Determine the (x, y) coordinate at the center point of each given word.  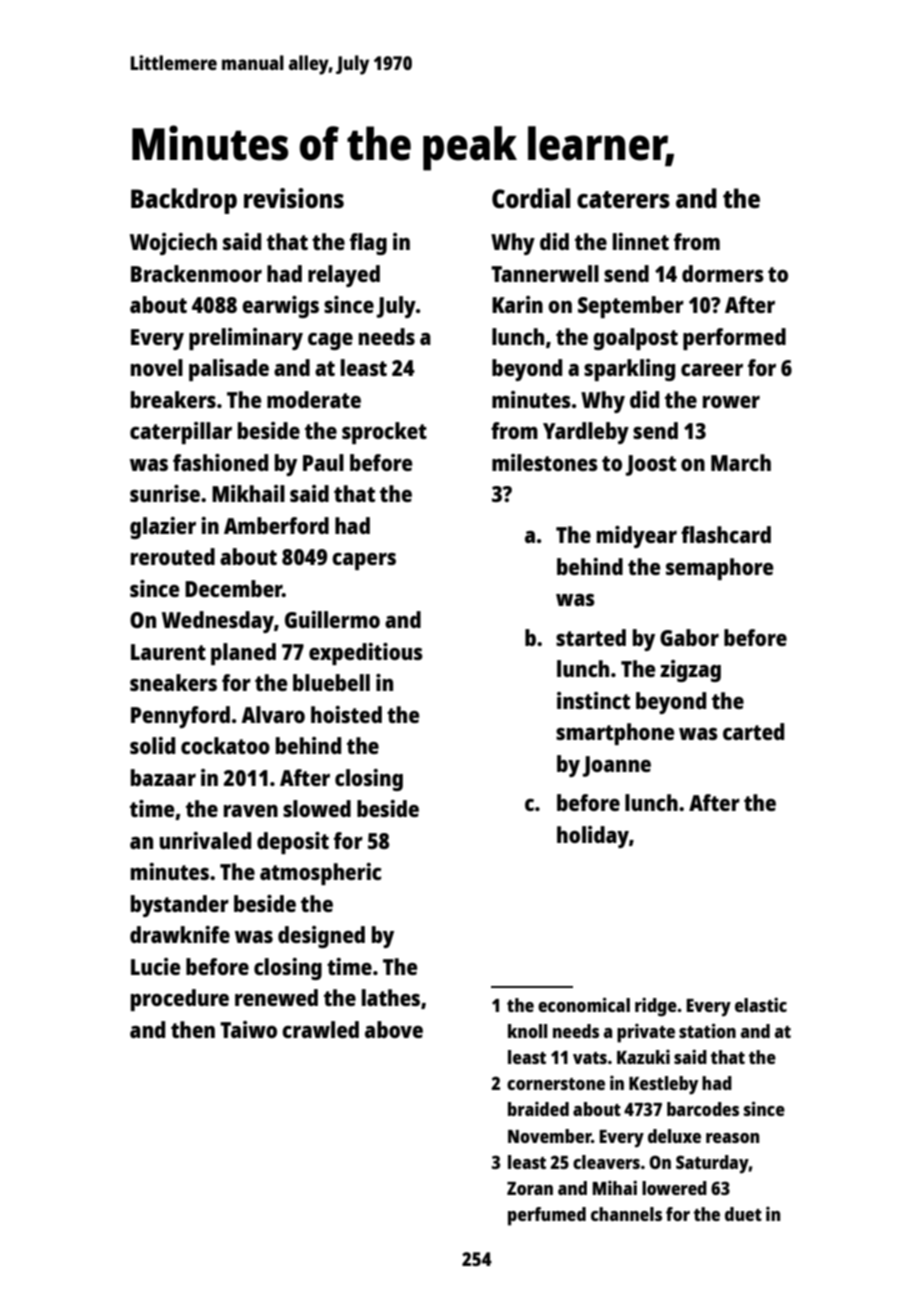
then (193, 1029)
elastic (761, 1004)
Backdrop (184, 201)
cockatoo (225, 745)
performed (734, 339)
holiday (593, 837)
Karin (517, 304)
